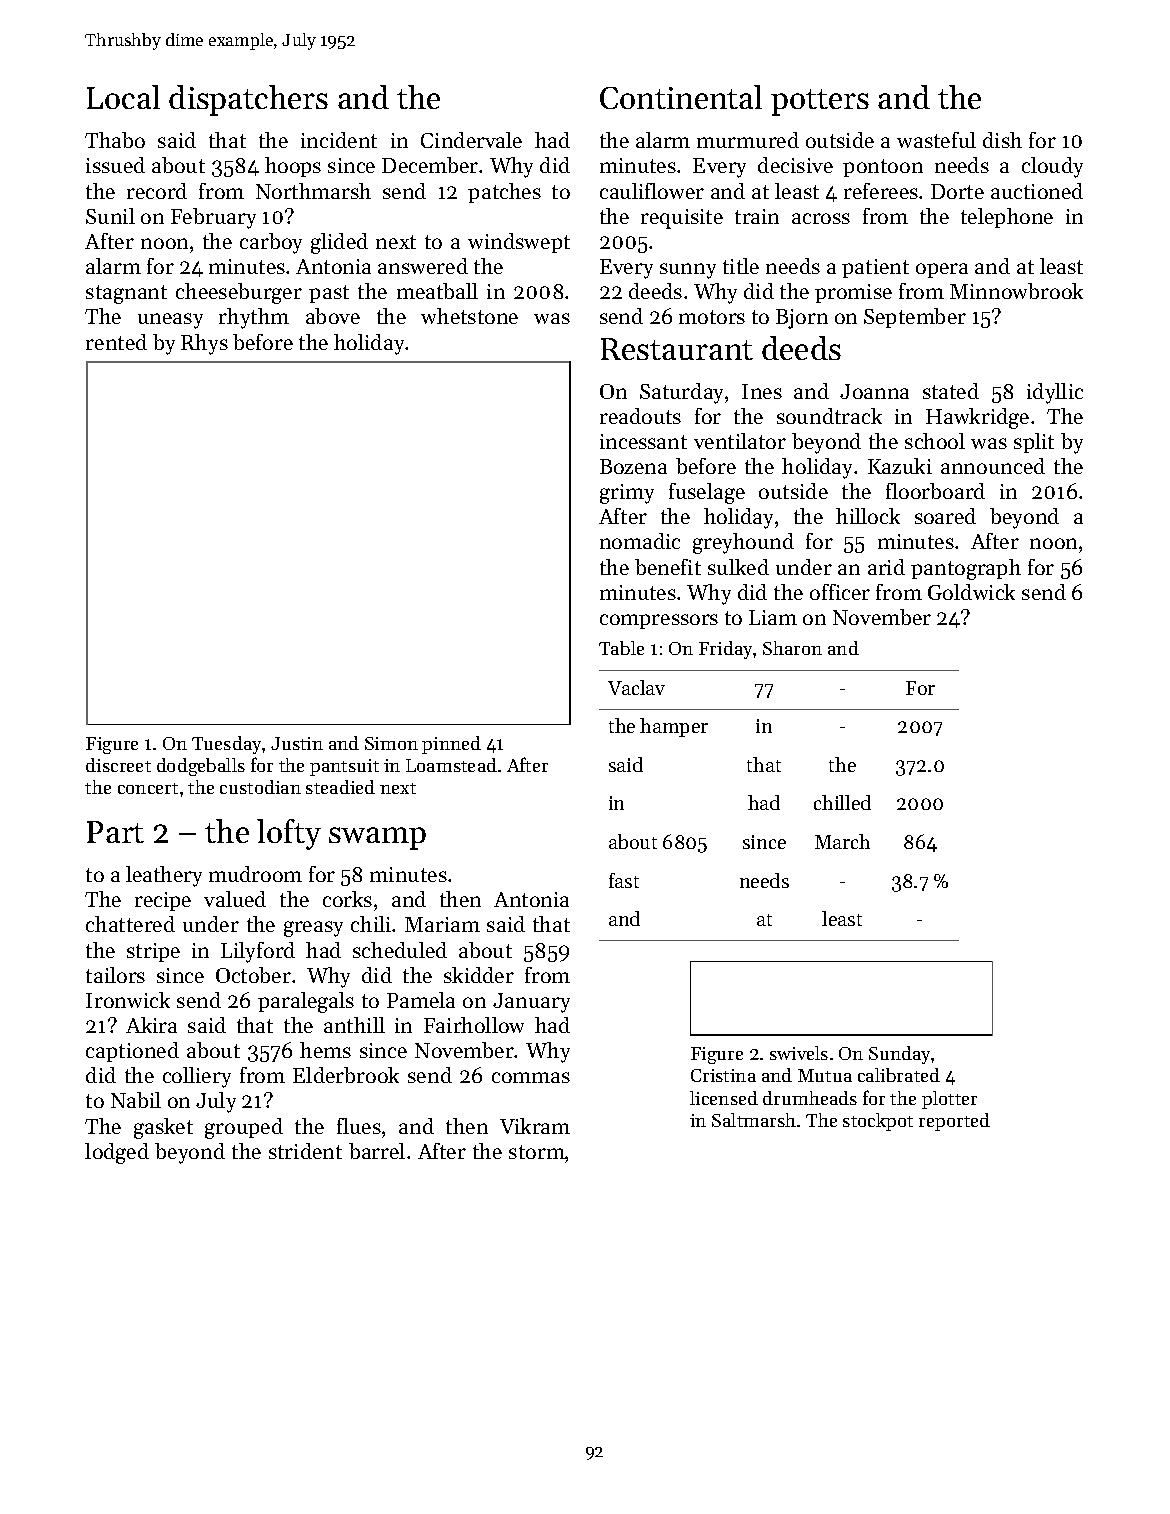 This image has height=1514, width=1170. What do you see at coordinates (886, 567) in the image?
I see `arid` at bounding box center [886, 567].
